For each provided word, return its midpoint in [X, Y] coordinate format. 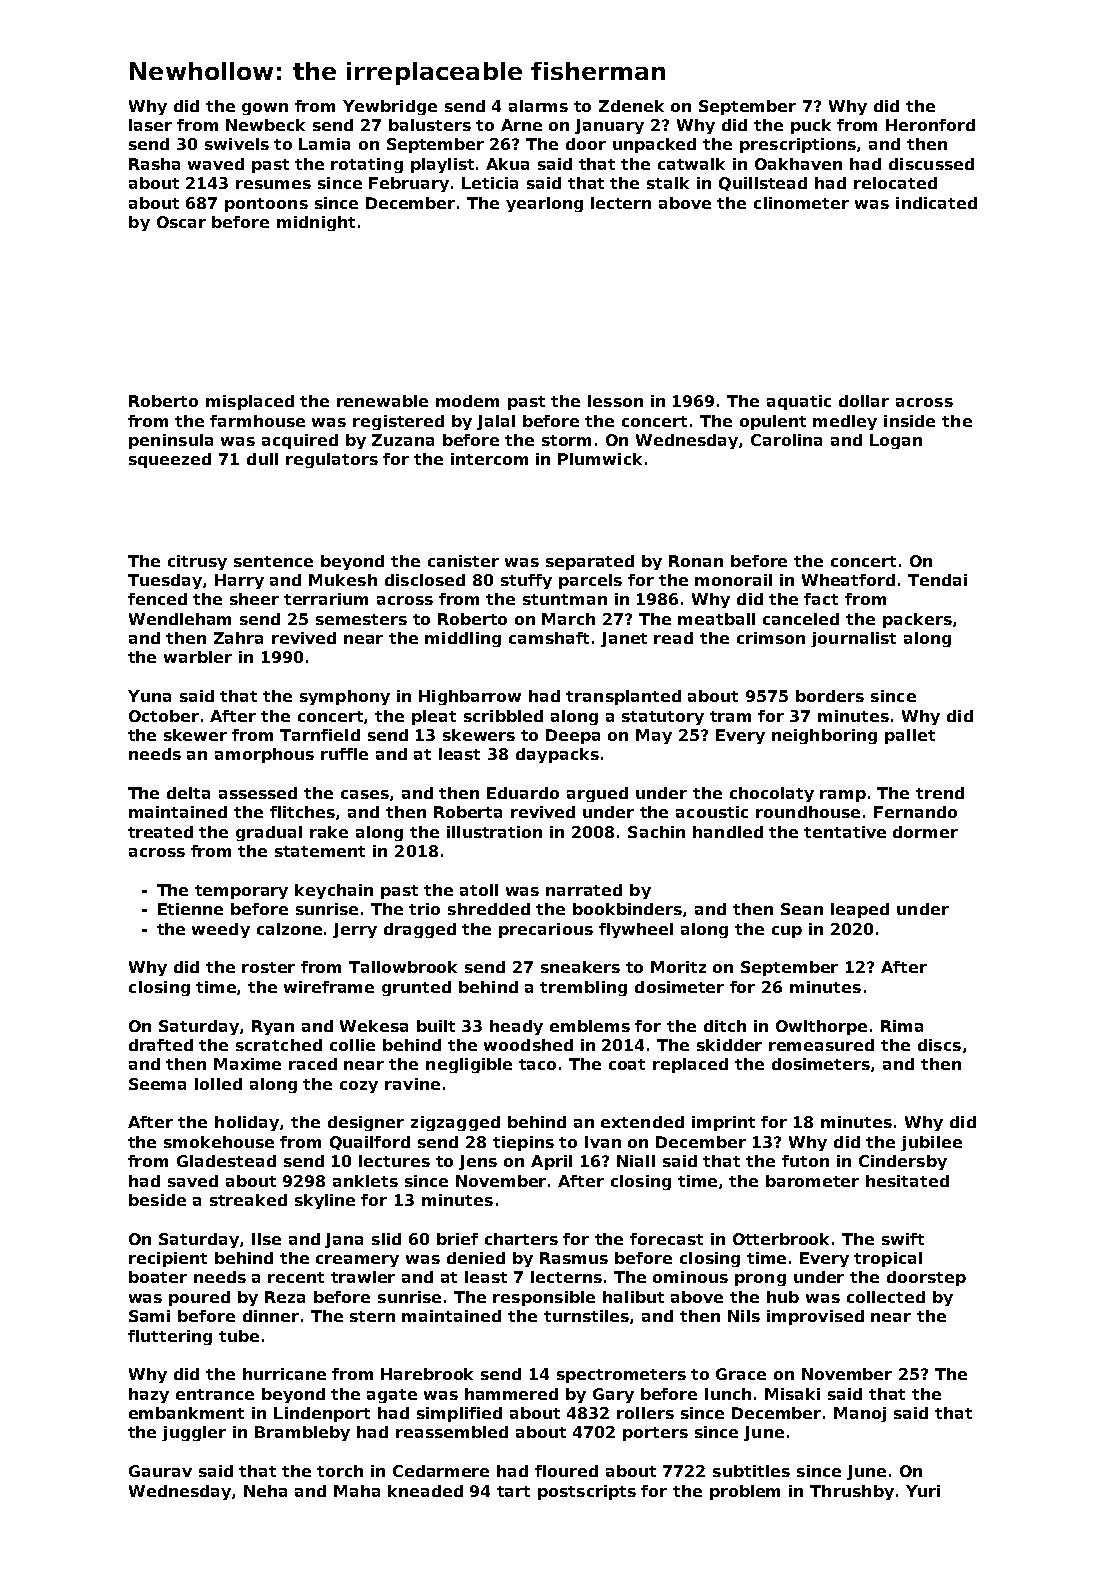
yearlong [544, 204]
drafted [161, 1045]
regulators [332, 460]
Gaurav [160, 1471]
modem [467, 401]
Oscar [181, 222]
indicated [936, 203]
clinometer [801, 203]
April [551, 1162]
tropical [888, 1259]
